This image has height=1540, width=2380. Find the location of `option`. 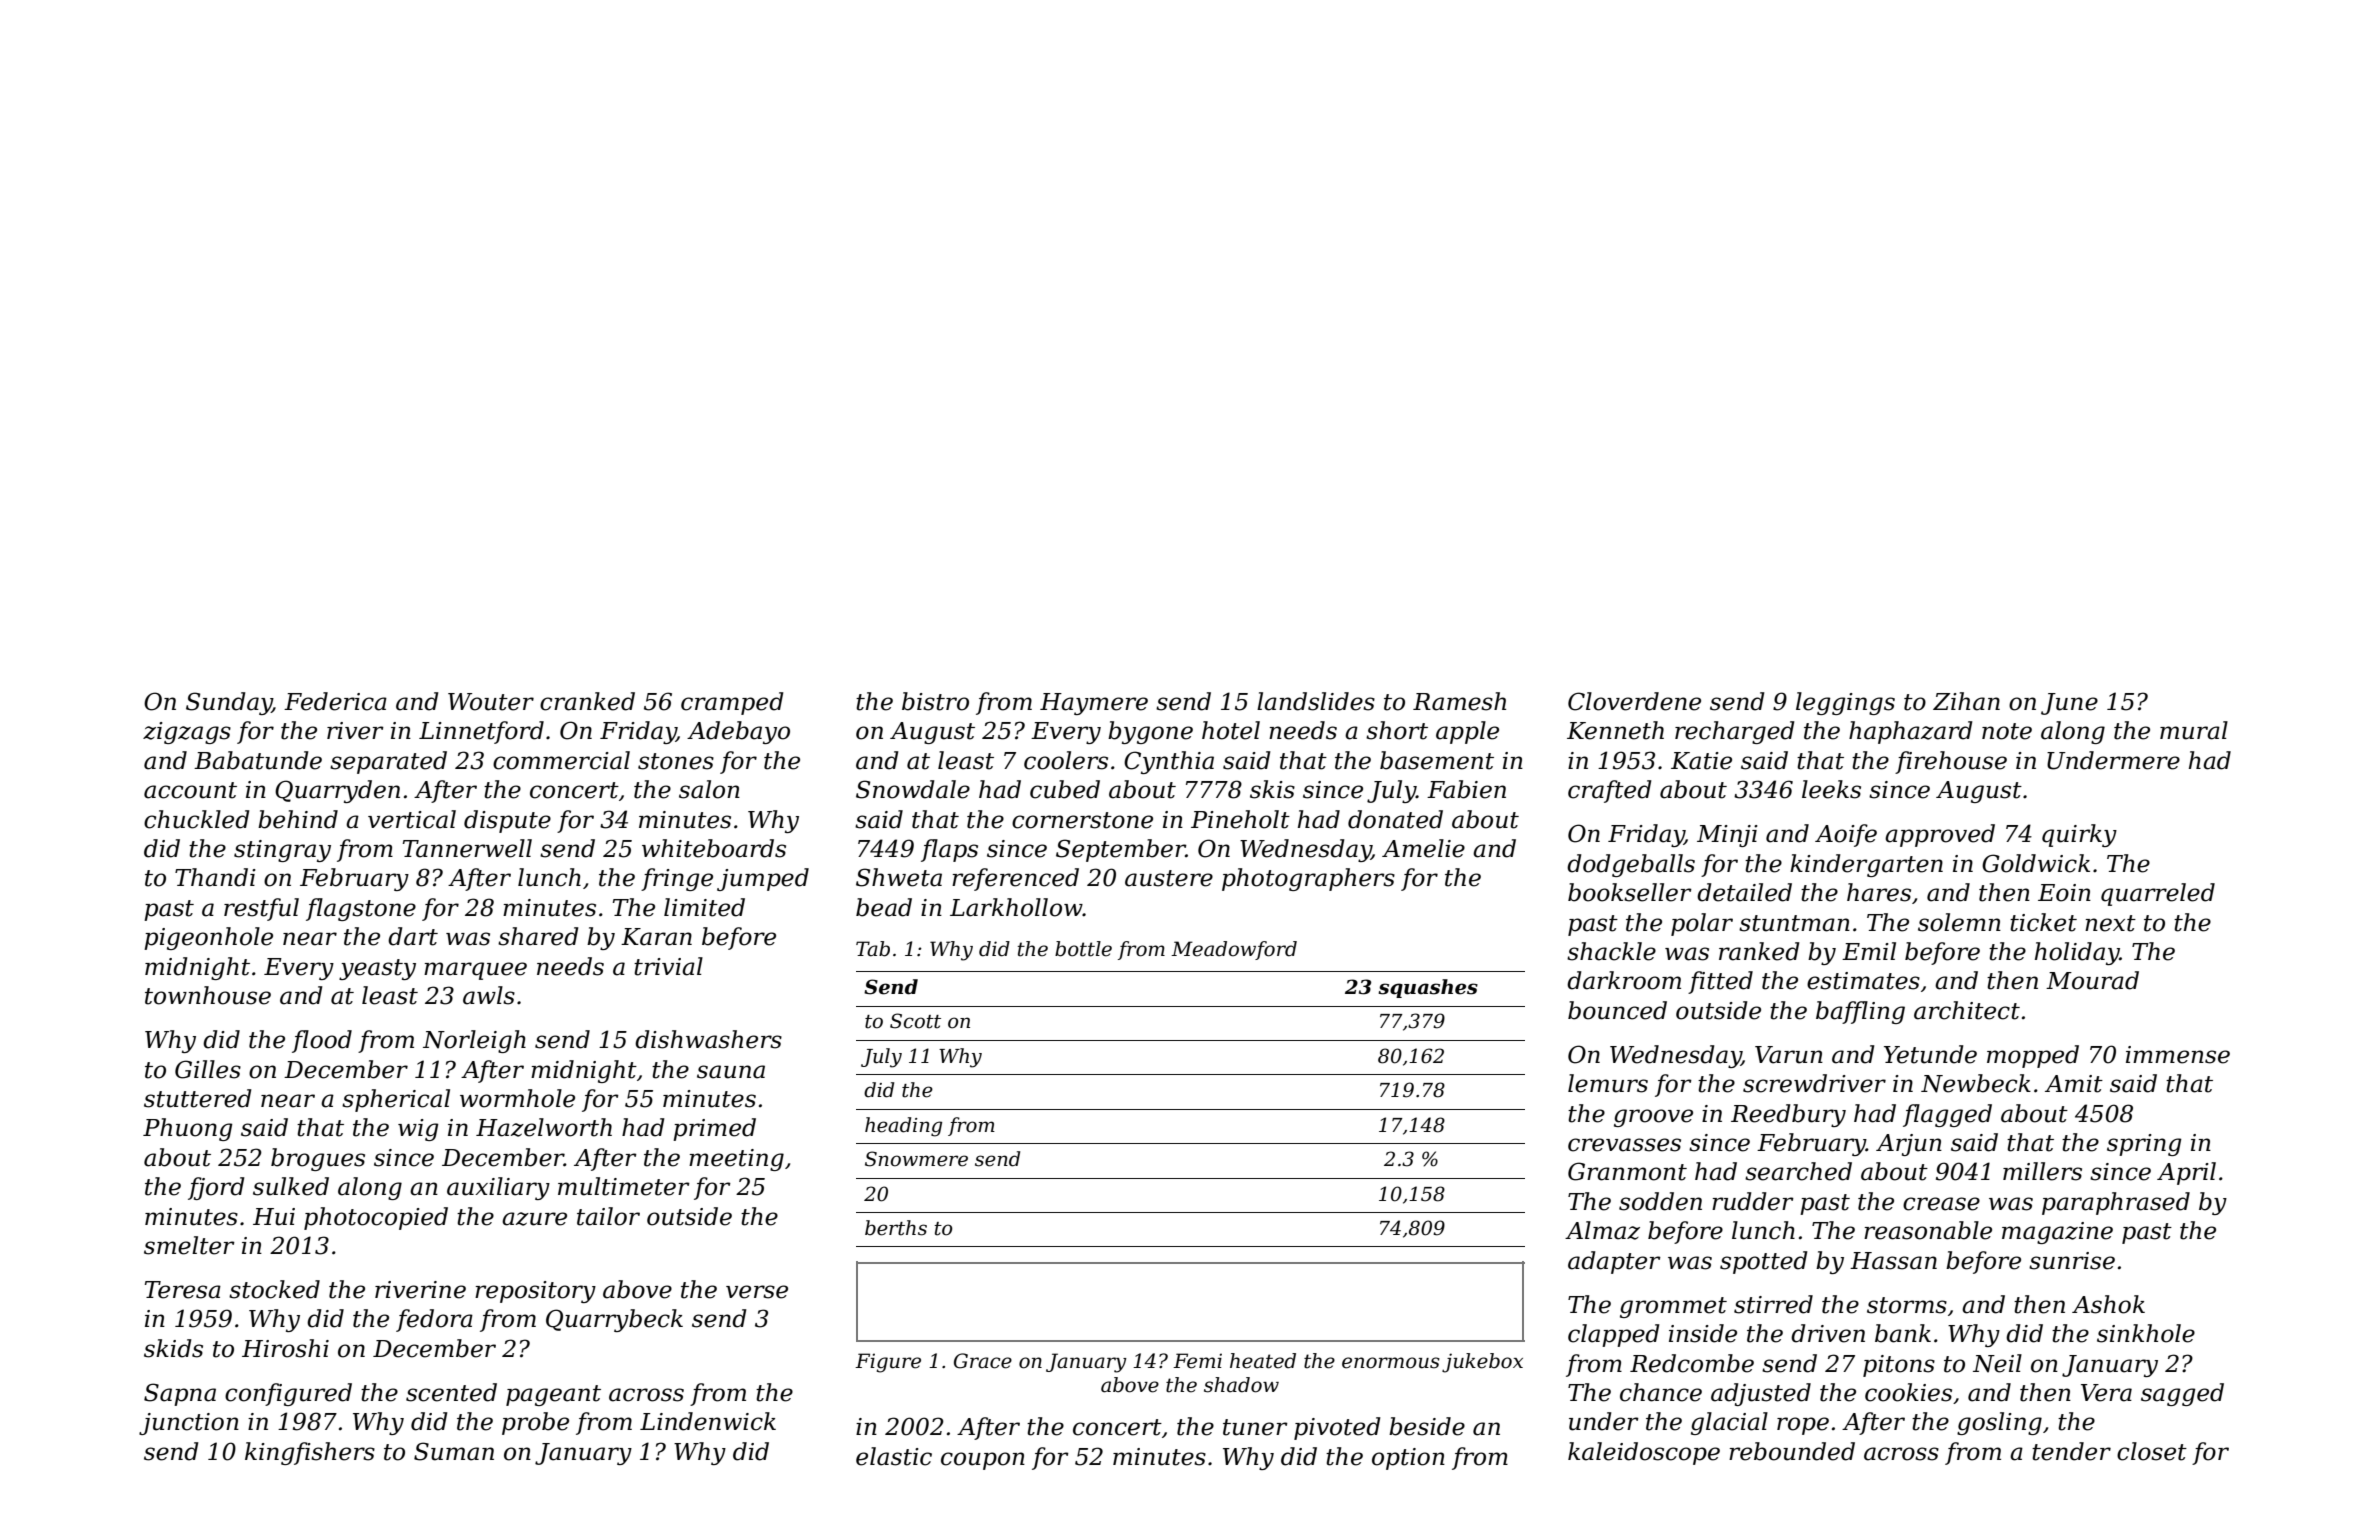

option is located at coordinates (1408, 1459).
